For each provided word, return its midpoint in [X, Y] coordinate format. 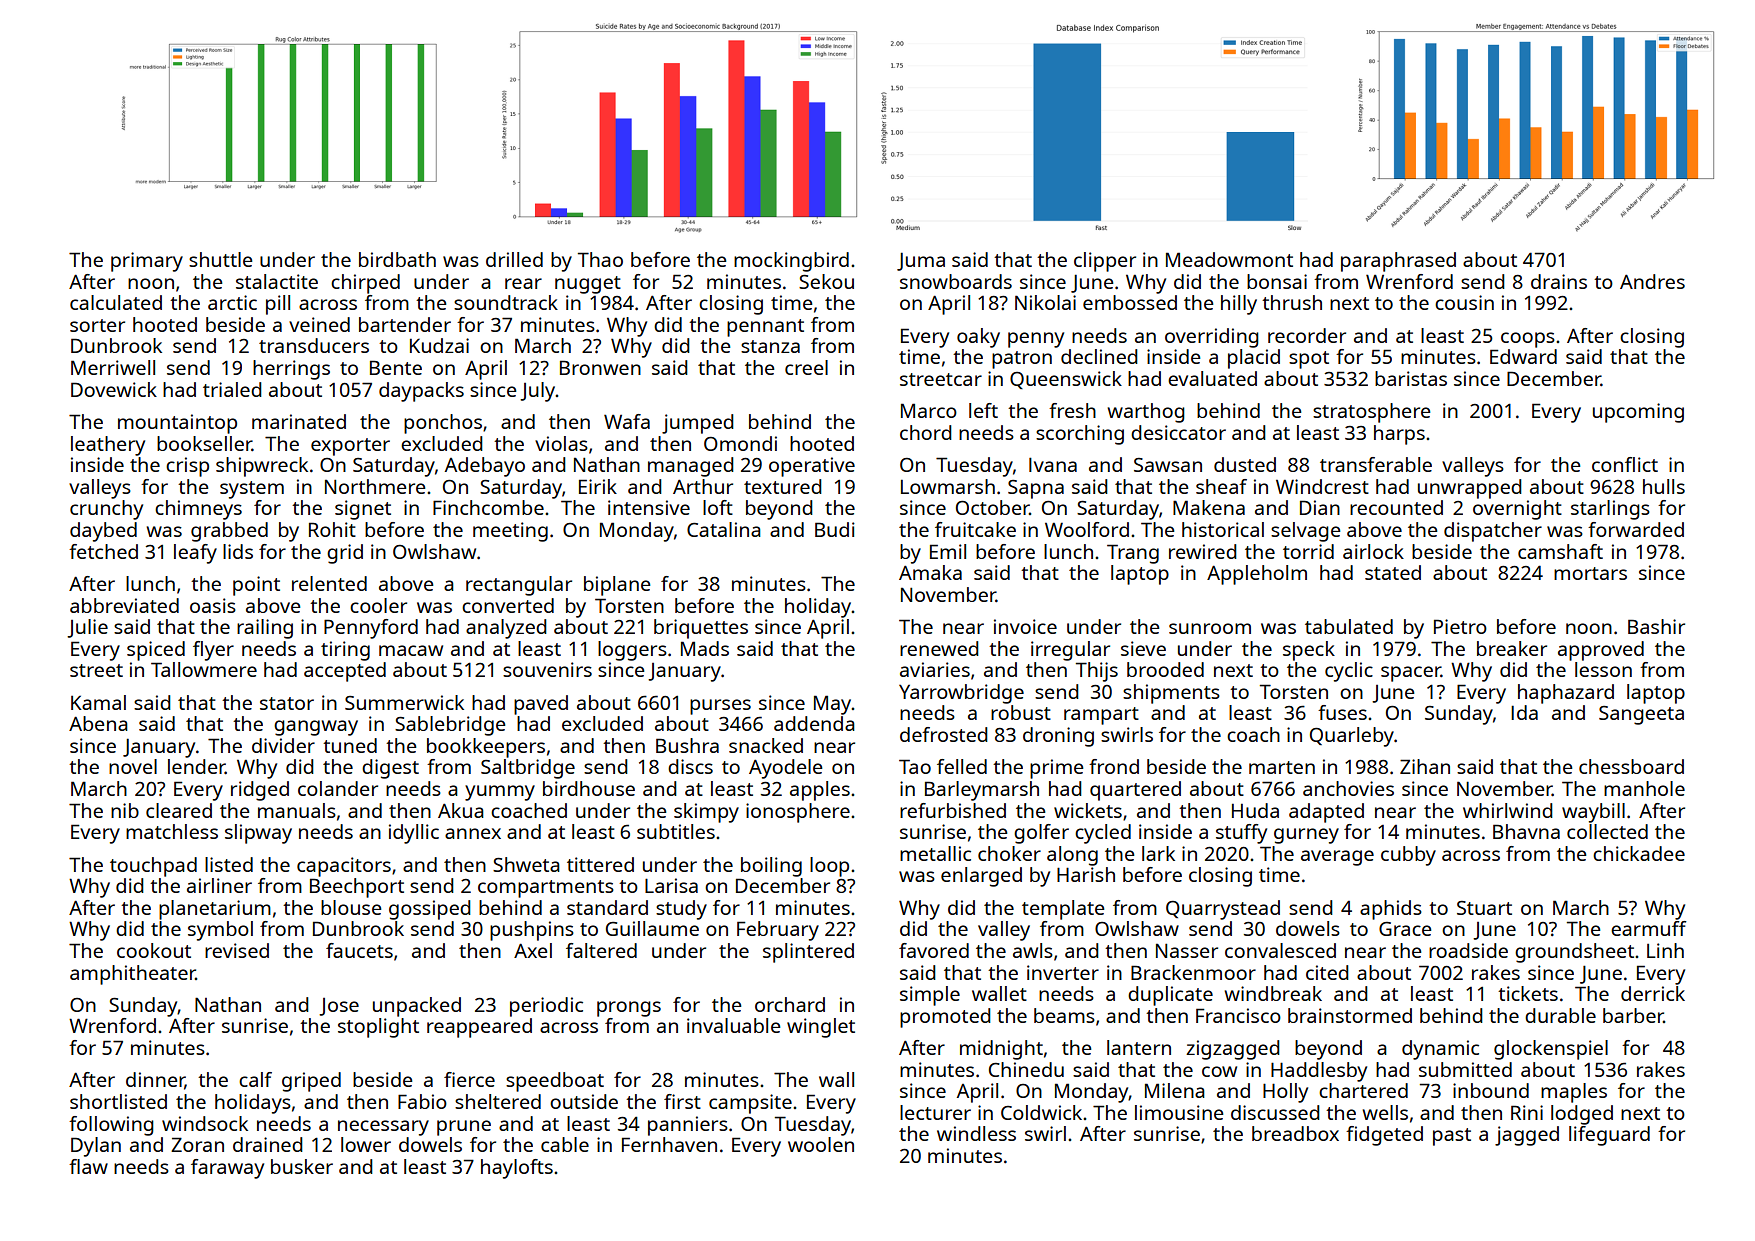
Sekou [826, 281]
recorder [1307, 335]
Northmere [375, 486]
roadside [1468, 950]
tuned [350, 745]
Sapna [1036, 489]
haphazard [1566, 694]
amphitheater [133, 975]
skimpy [706, 813]
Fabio [422, 1101]
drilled [514, 259]
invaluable [733, 1025]
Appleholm [1257, 575]
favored [934, 950]
